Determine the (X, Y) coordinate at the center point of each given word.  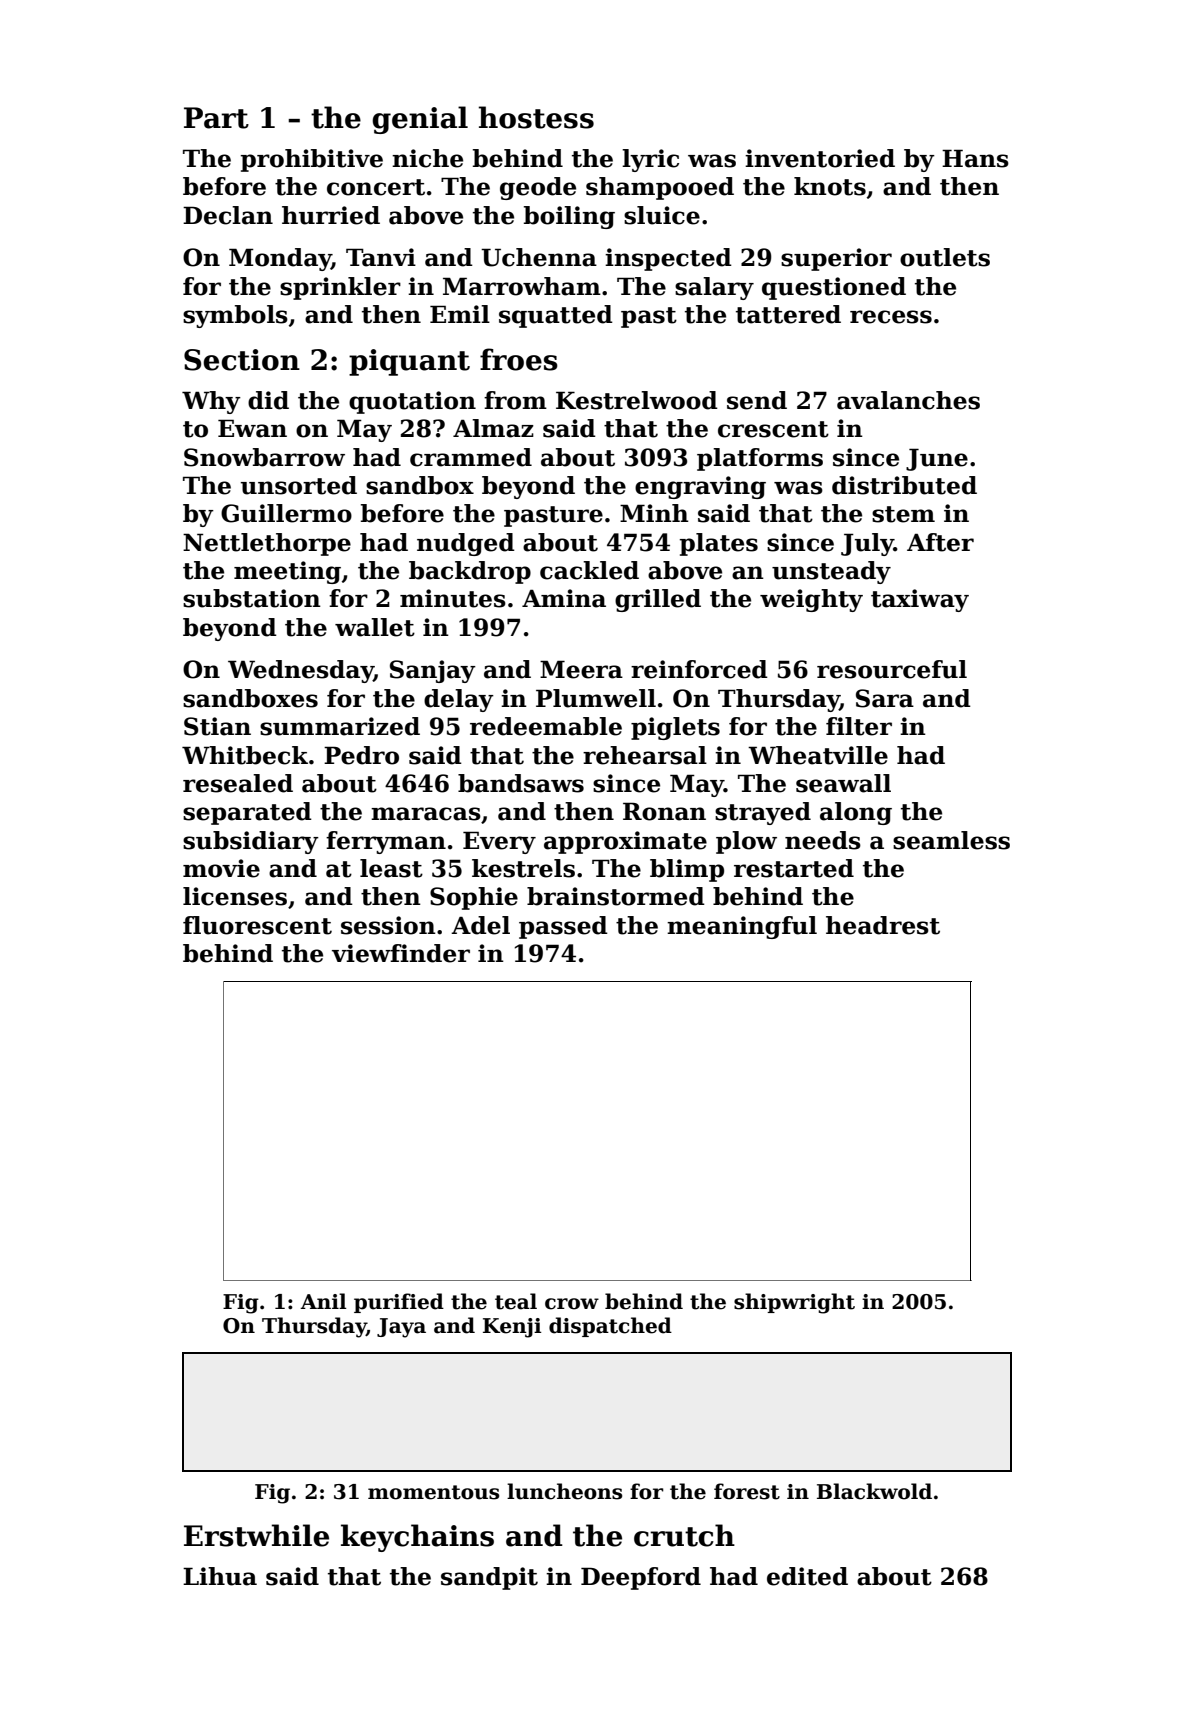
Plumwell (596, 698)
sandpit (489, 1578)
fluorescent (257, 925)
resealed (238, 783)
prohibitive (312, 160)
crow (572, 1304)
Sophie (474, 898)
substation (252, 598)
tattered (788, 314)
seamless (951, 840)
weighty (811, 600)
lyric (650, 160)
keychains (417, 1538)
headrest (883, 925)
